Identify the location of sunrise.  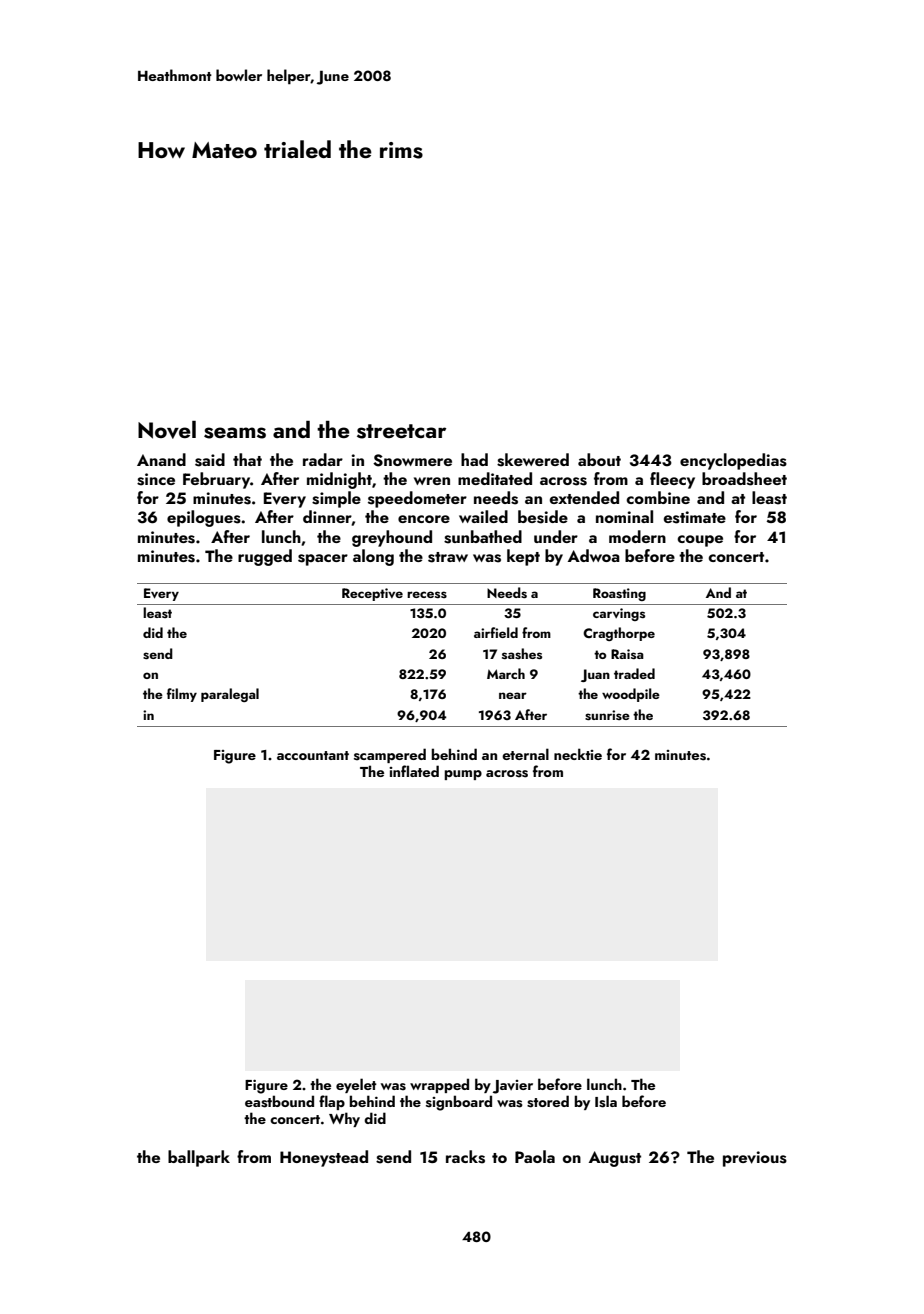
(607, 715).
